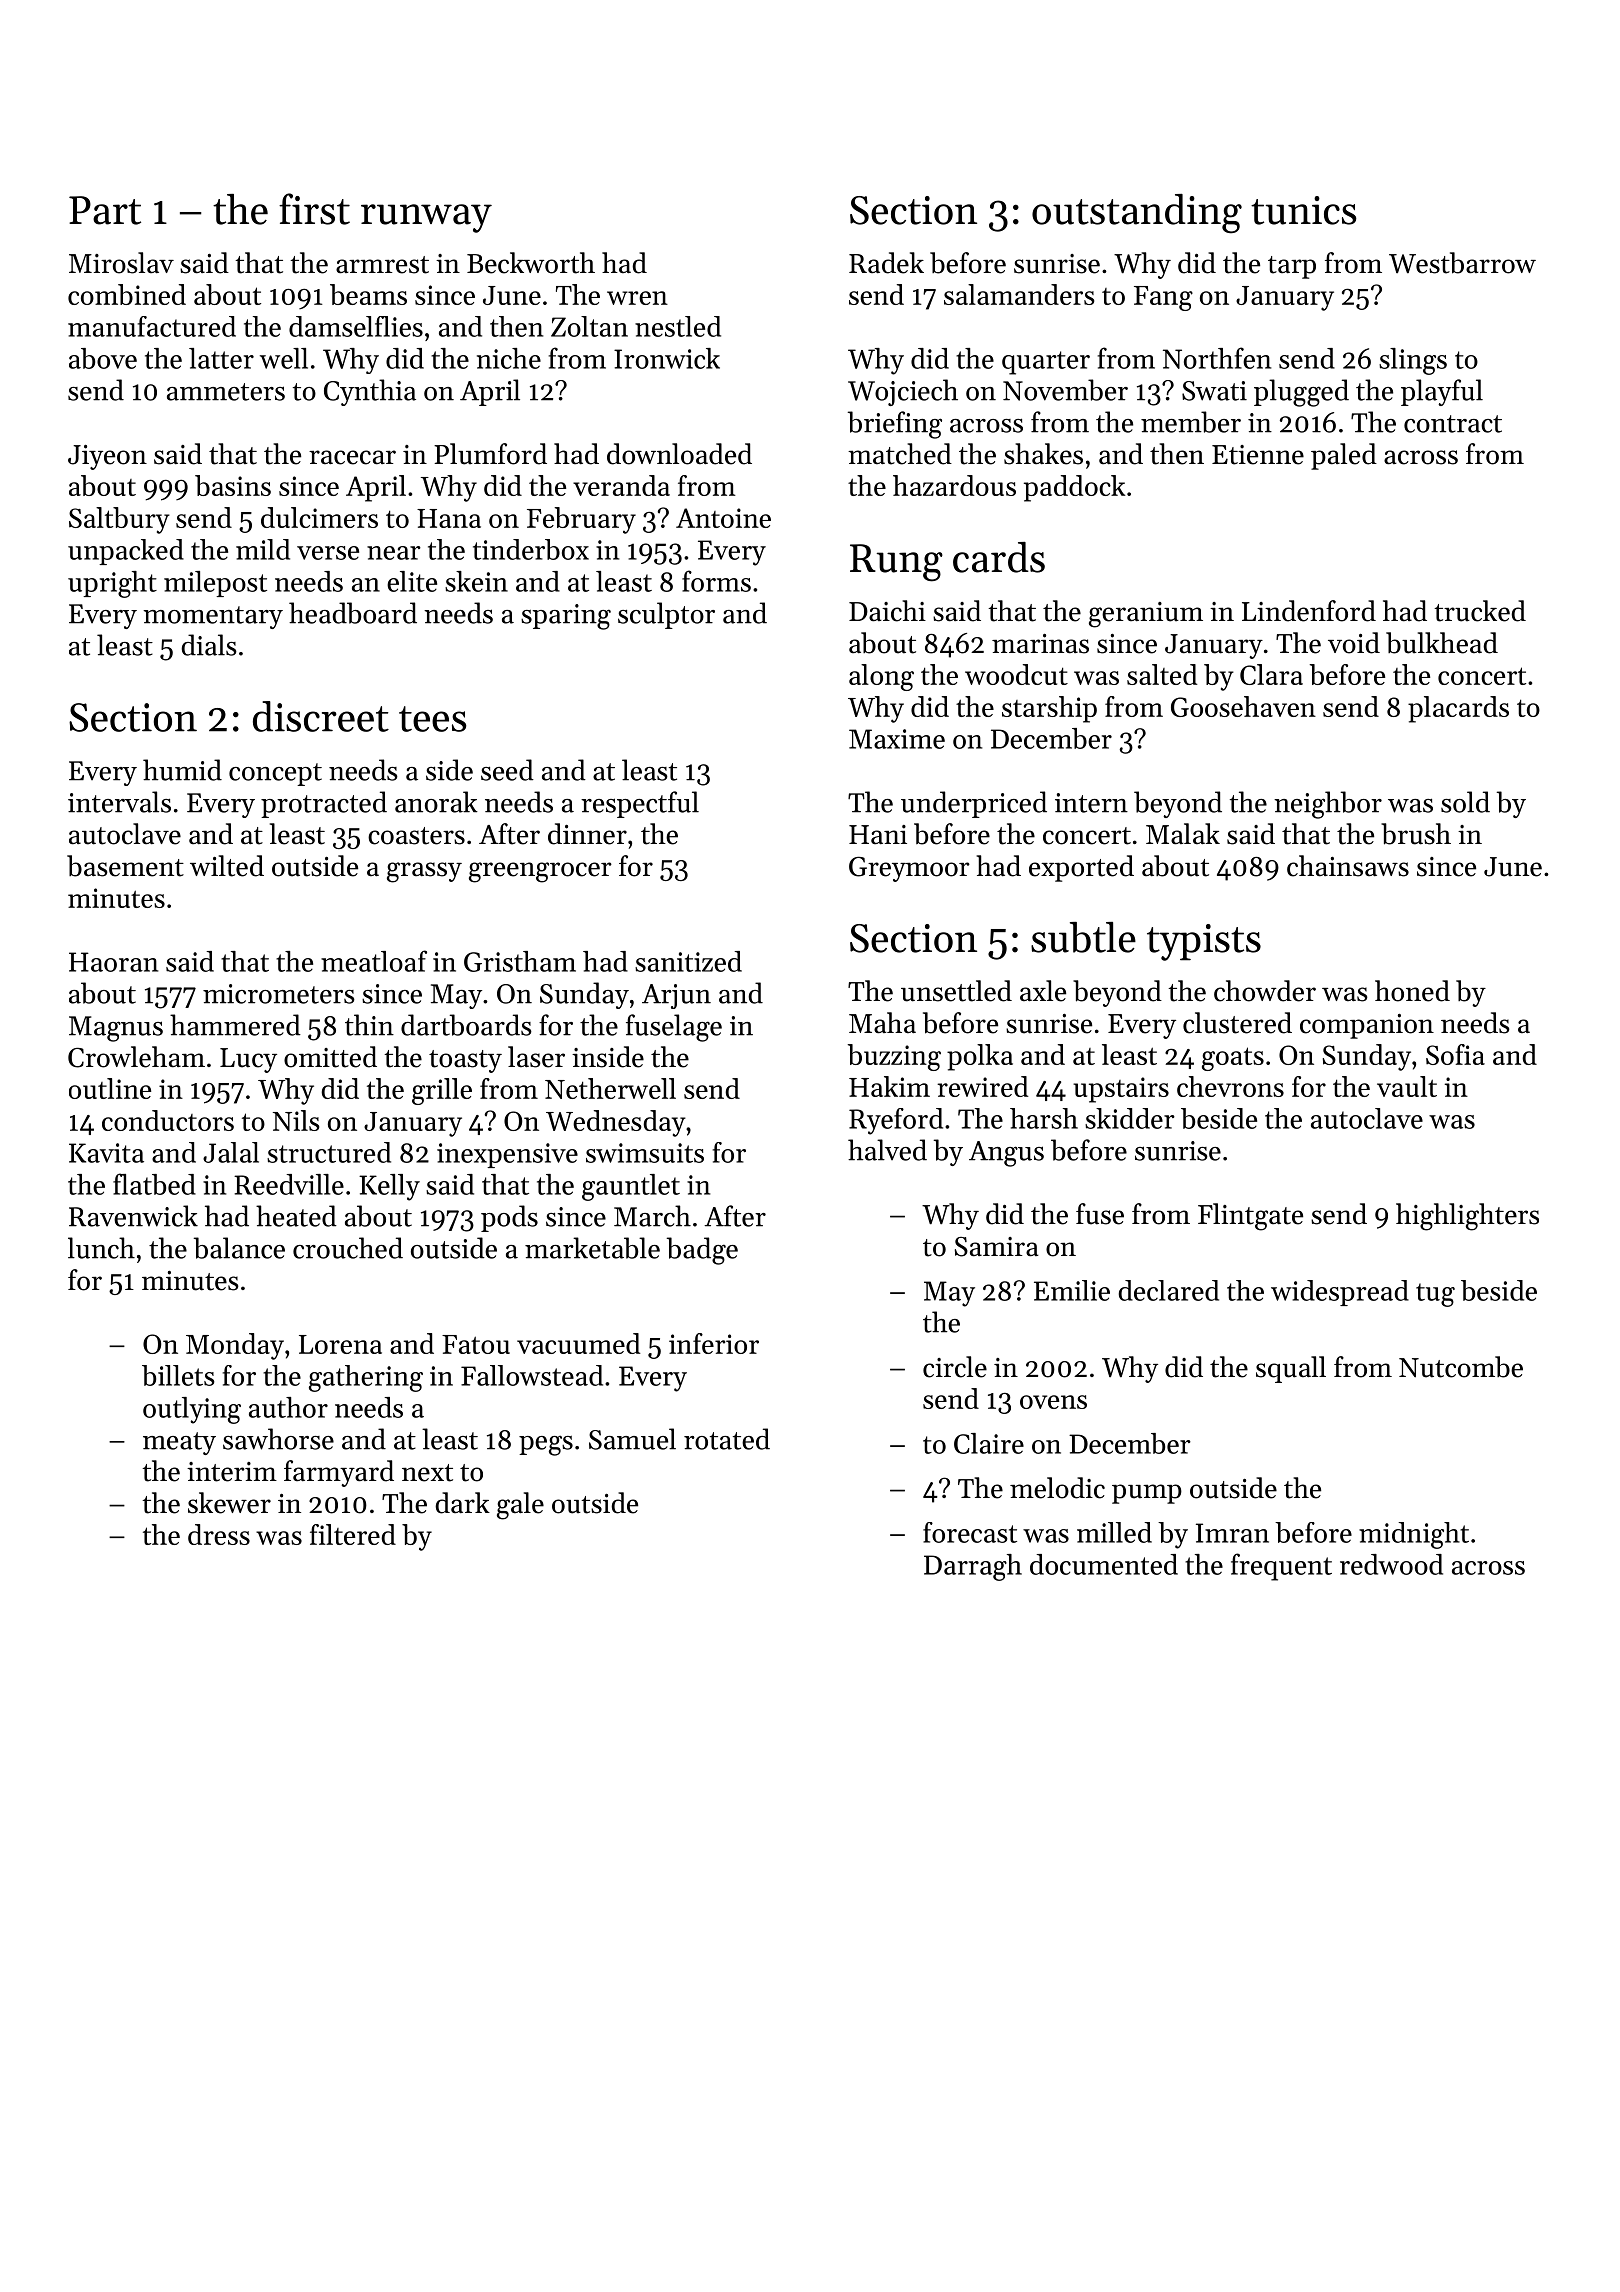 The width and height of the document is (1620, 2292). I want to click on Radek, so click(886, 263).
